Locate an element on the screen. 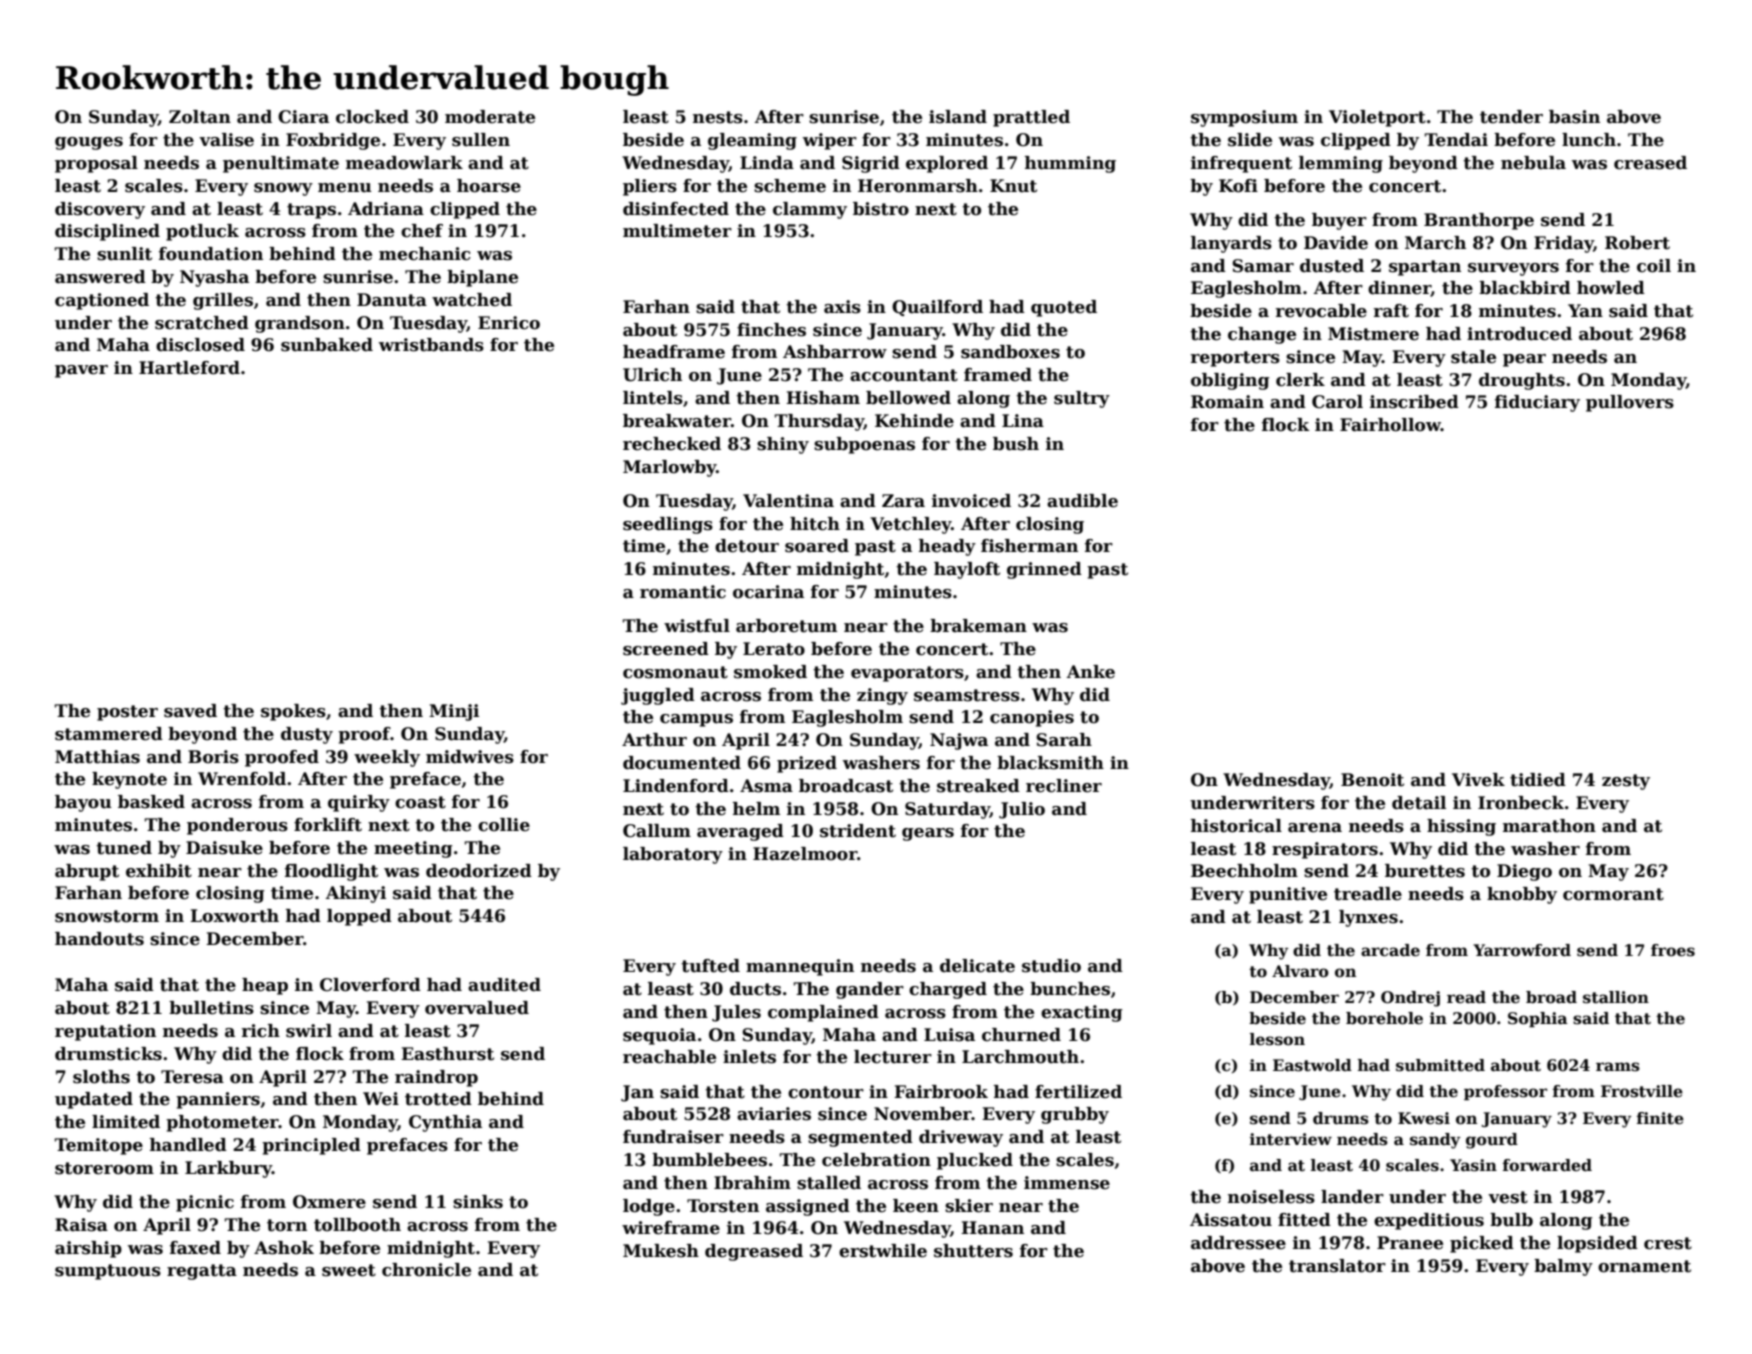 Image resolution: width=1752 pixels, height=1354 pixels. Anke is located at coordinates (1091, 672).
